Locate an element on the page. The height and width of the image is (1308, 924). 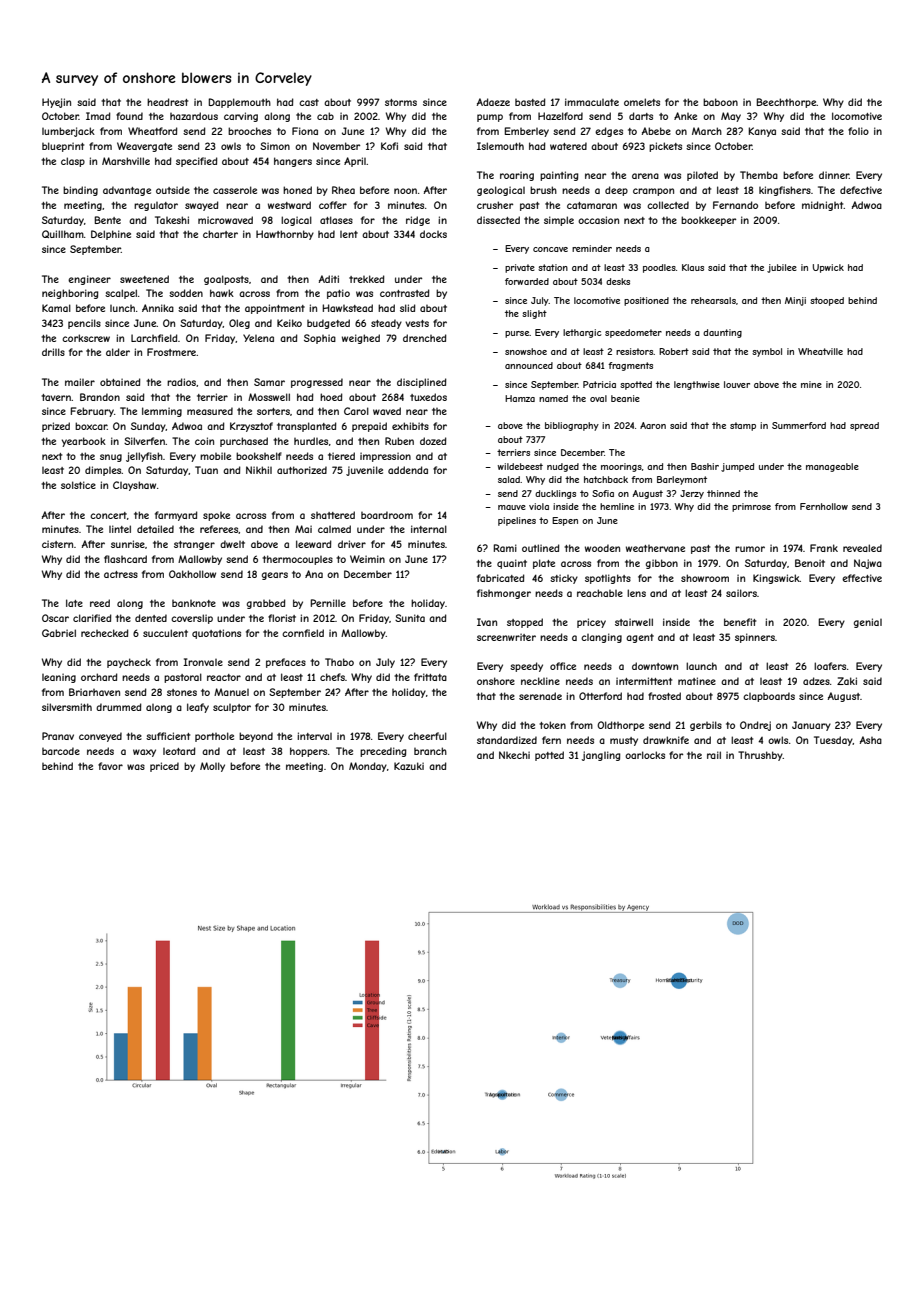
Pernille is located at coordinates (328, 603).
